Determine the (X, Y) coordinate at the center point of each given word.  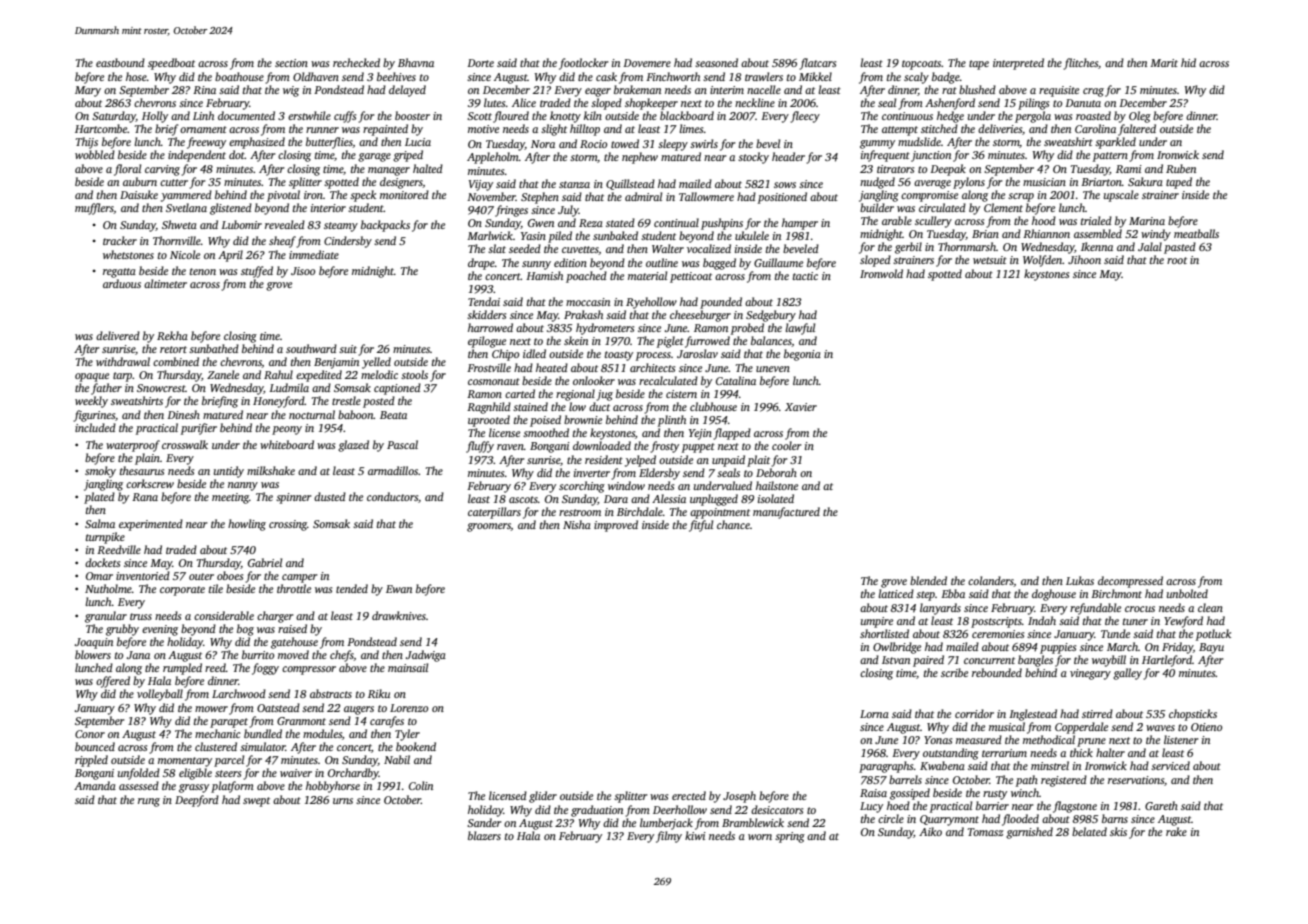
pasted (1180, 248)
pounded (721, 303)
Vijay (481, 185)
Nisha (577, 524)
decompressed (1130, 582)
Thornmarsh (967, 246)
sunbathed (214, 348)
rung (149, 802)
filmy (669, 837)
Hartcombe (101, 128)
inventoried (143, 575)
